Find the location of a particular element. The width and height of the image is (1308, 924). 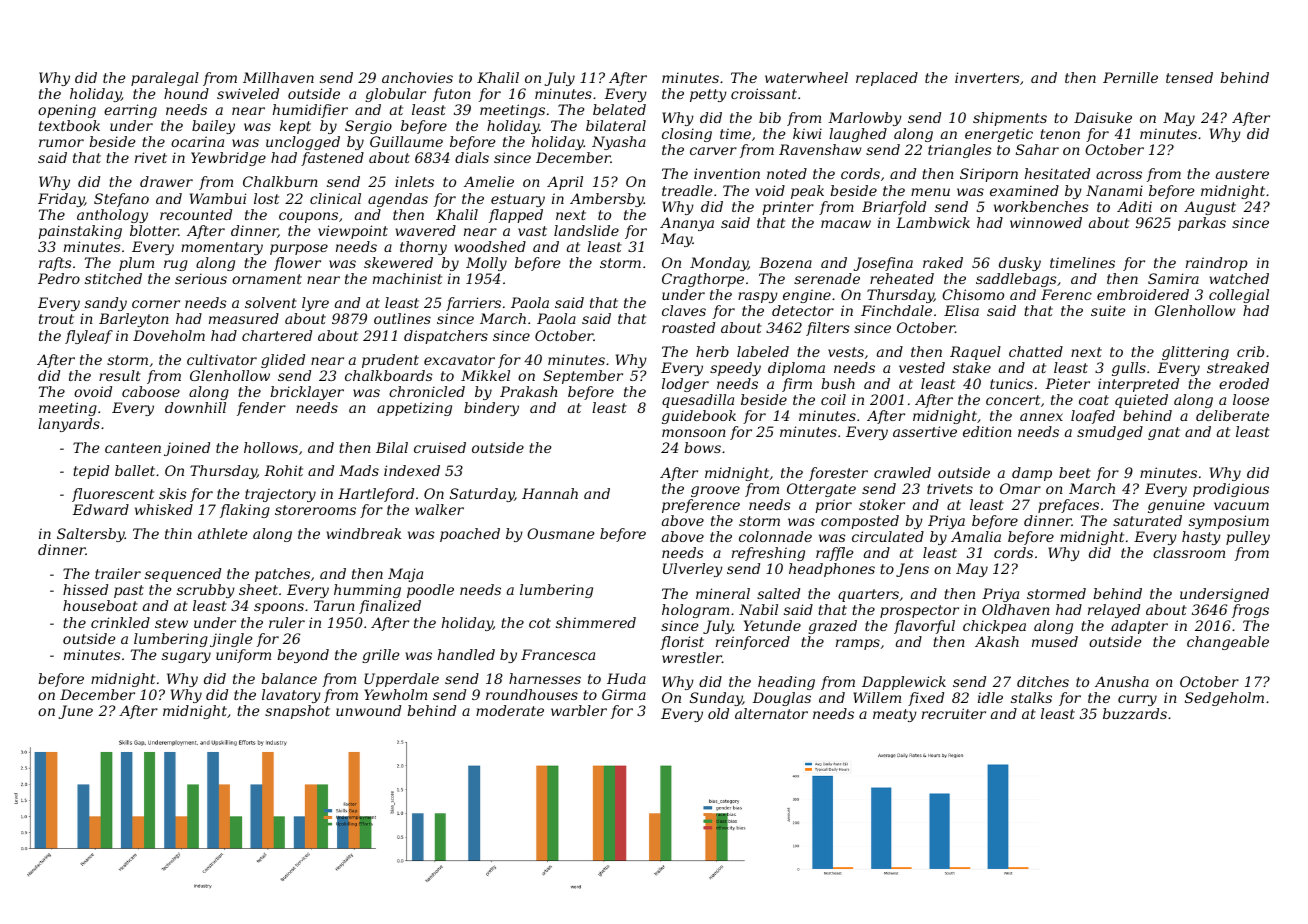

tensed is located at coordinates (1189, 77).
